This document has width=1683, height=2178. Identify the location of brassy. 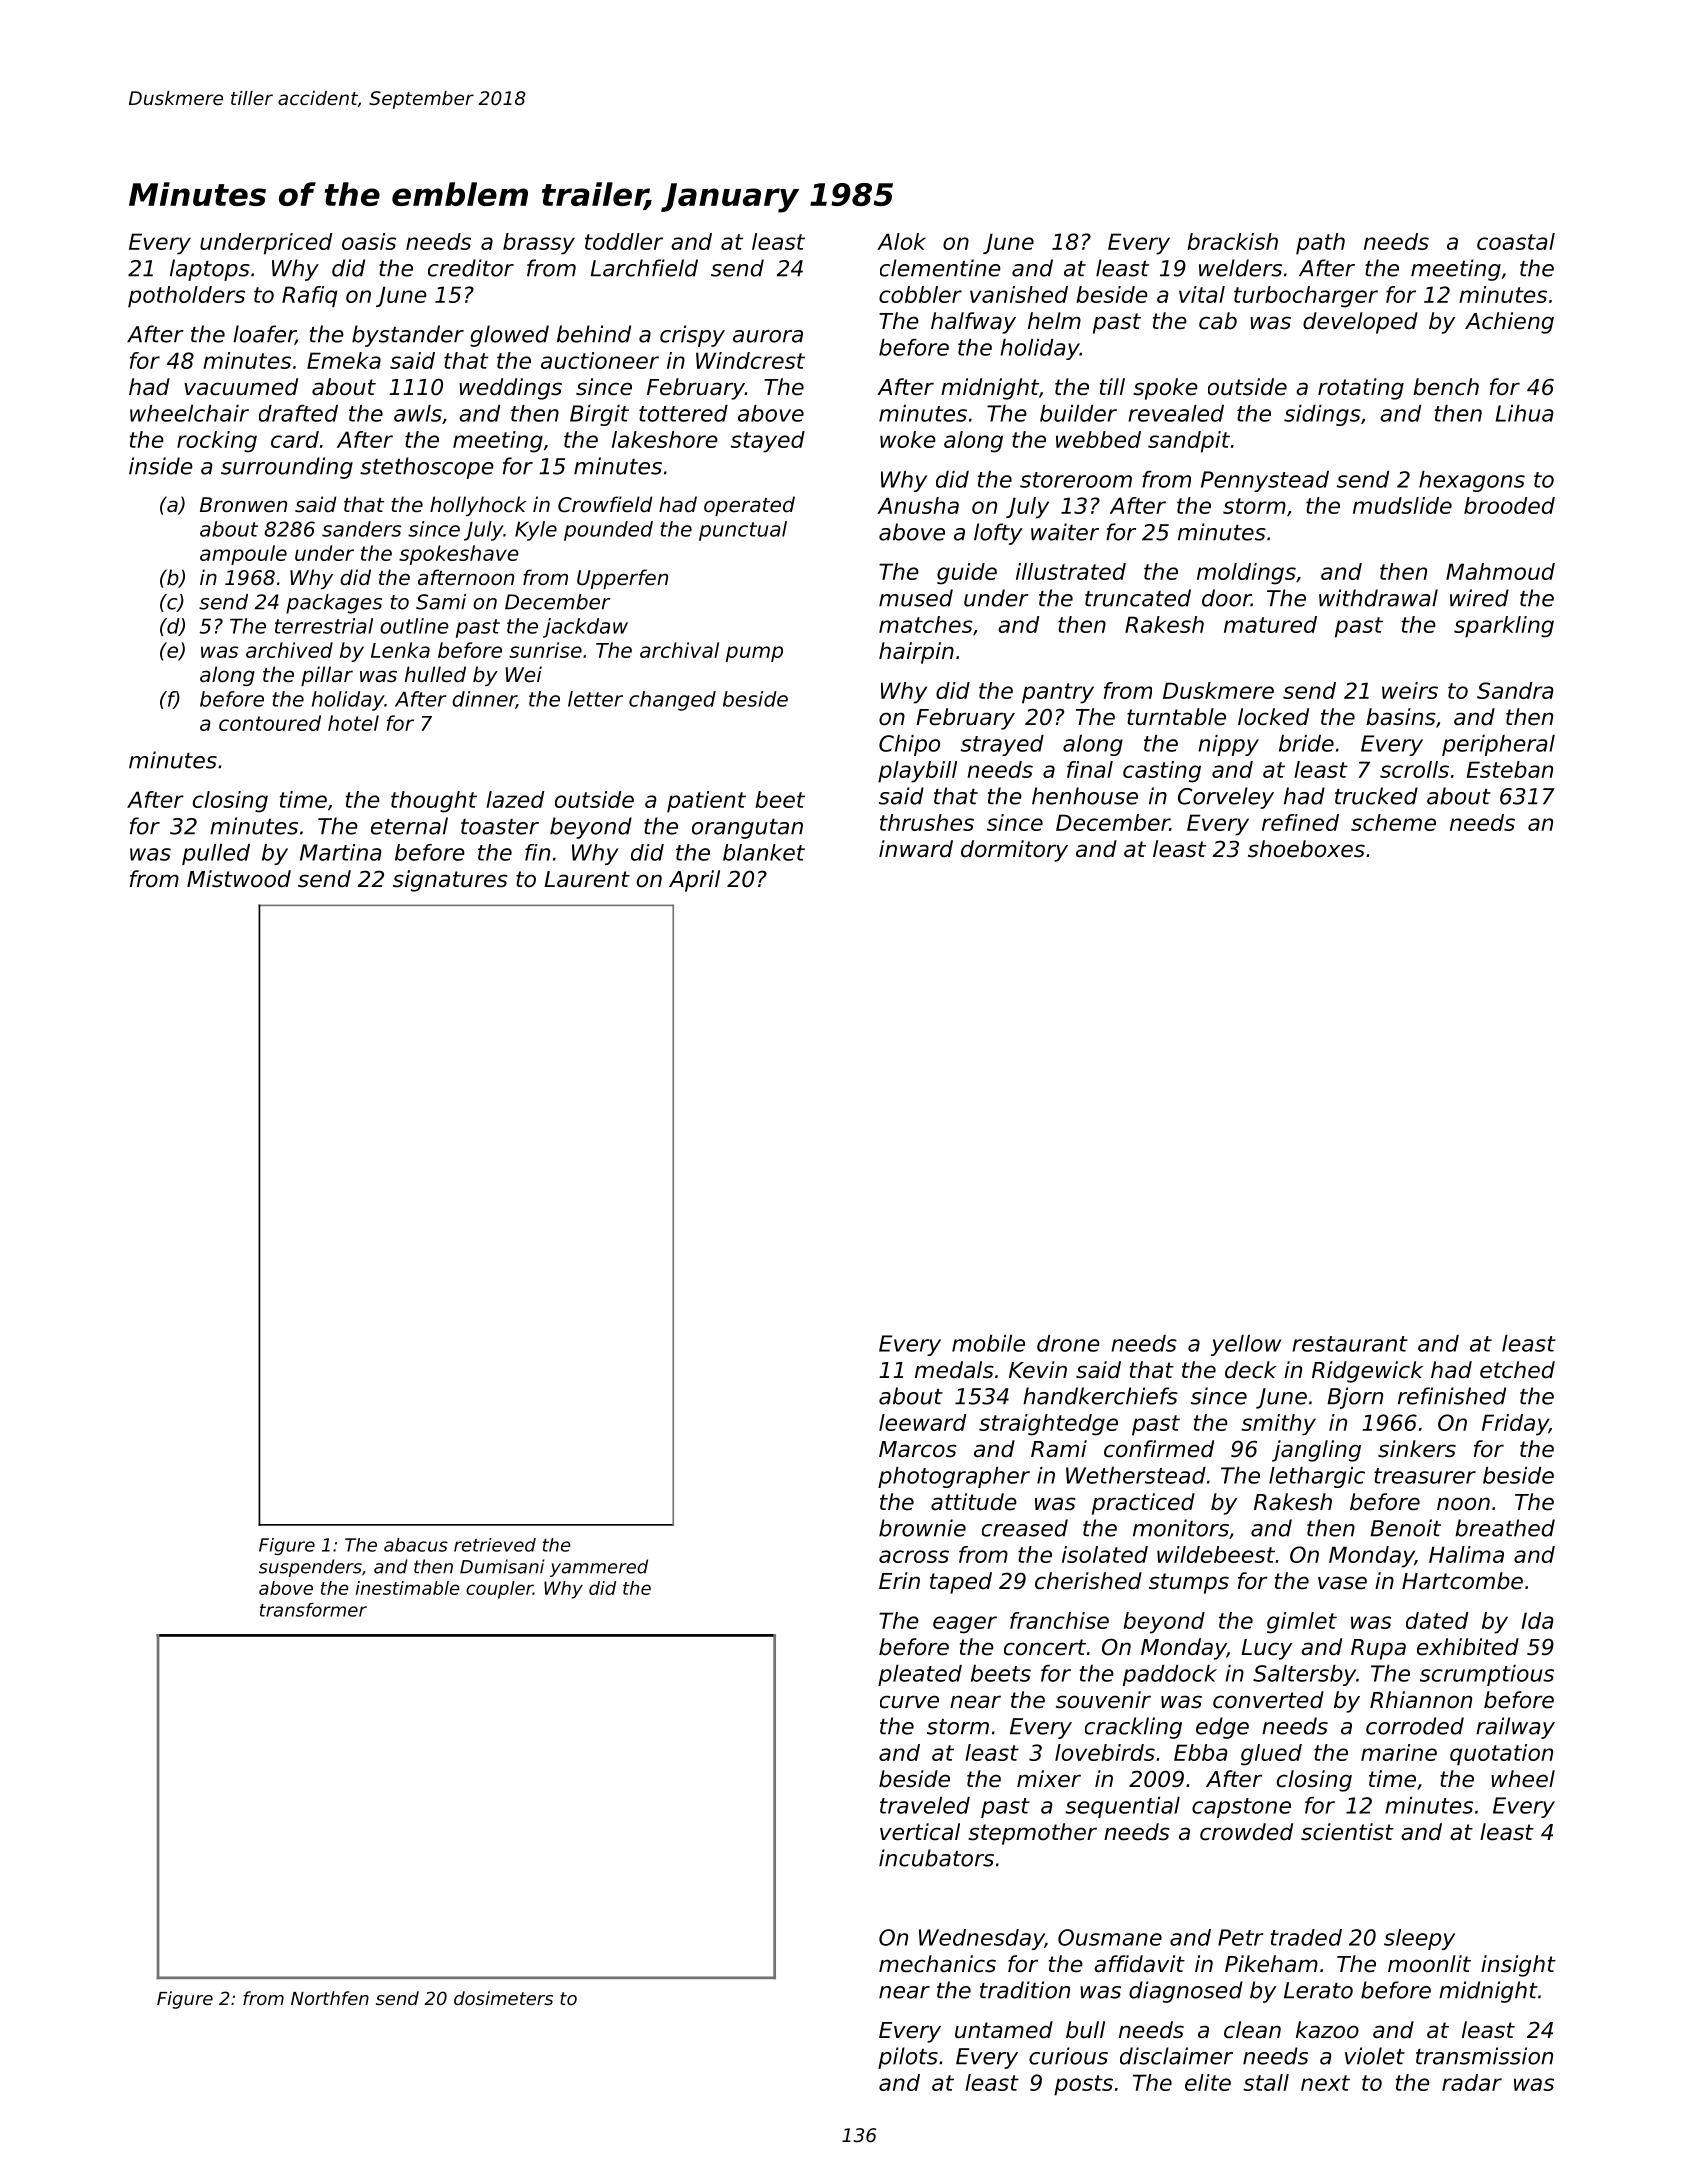
(539, 244).
